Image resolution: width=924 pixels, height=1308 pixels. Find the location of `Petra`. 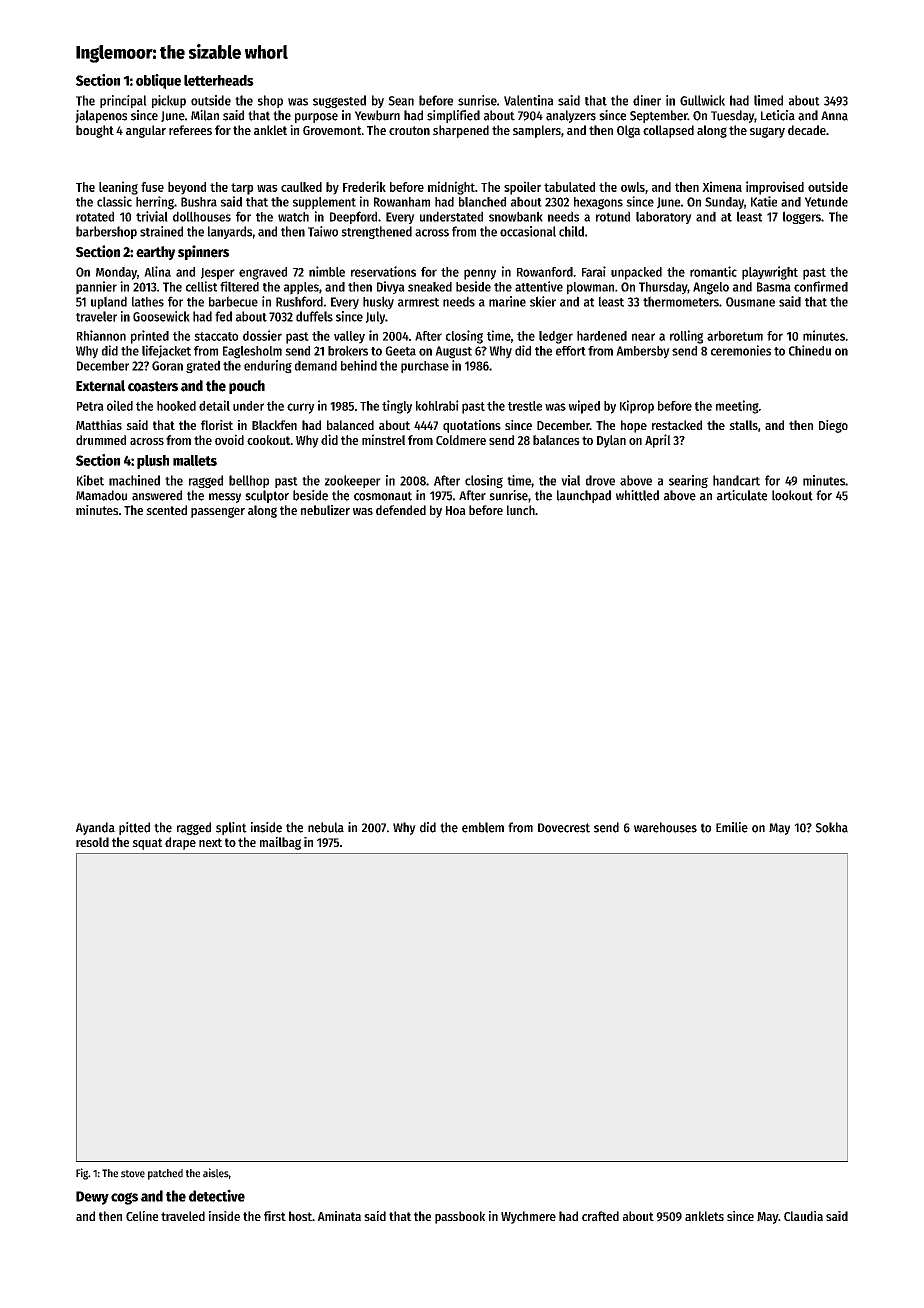

Petra is located at coordinates (90, 406).
